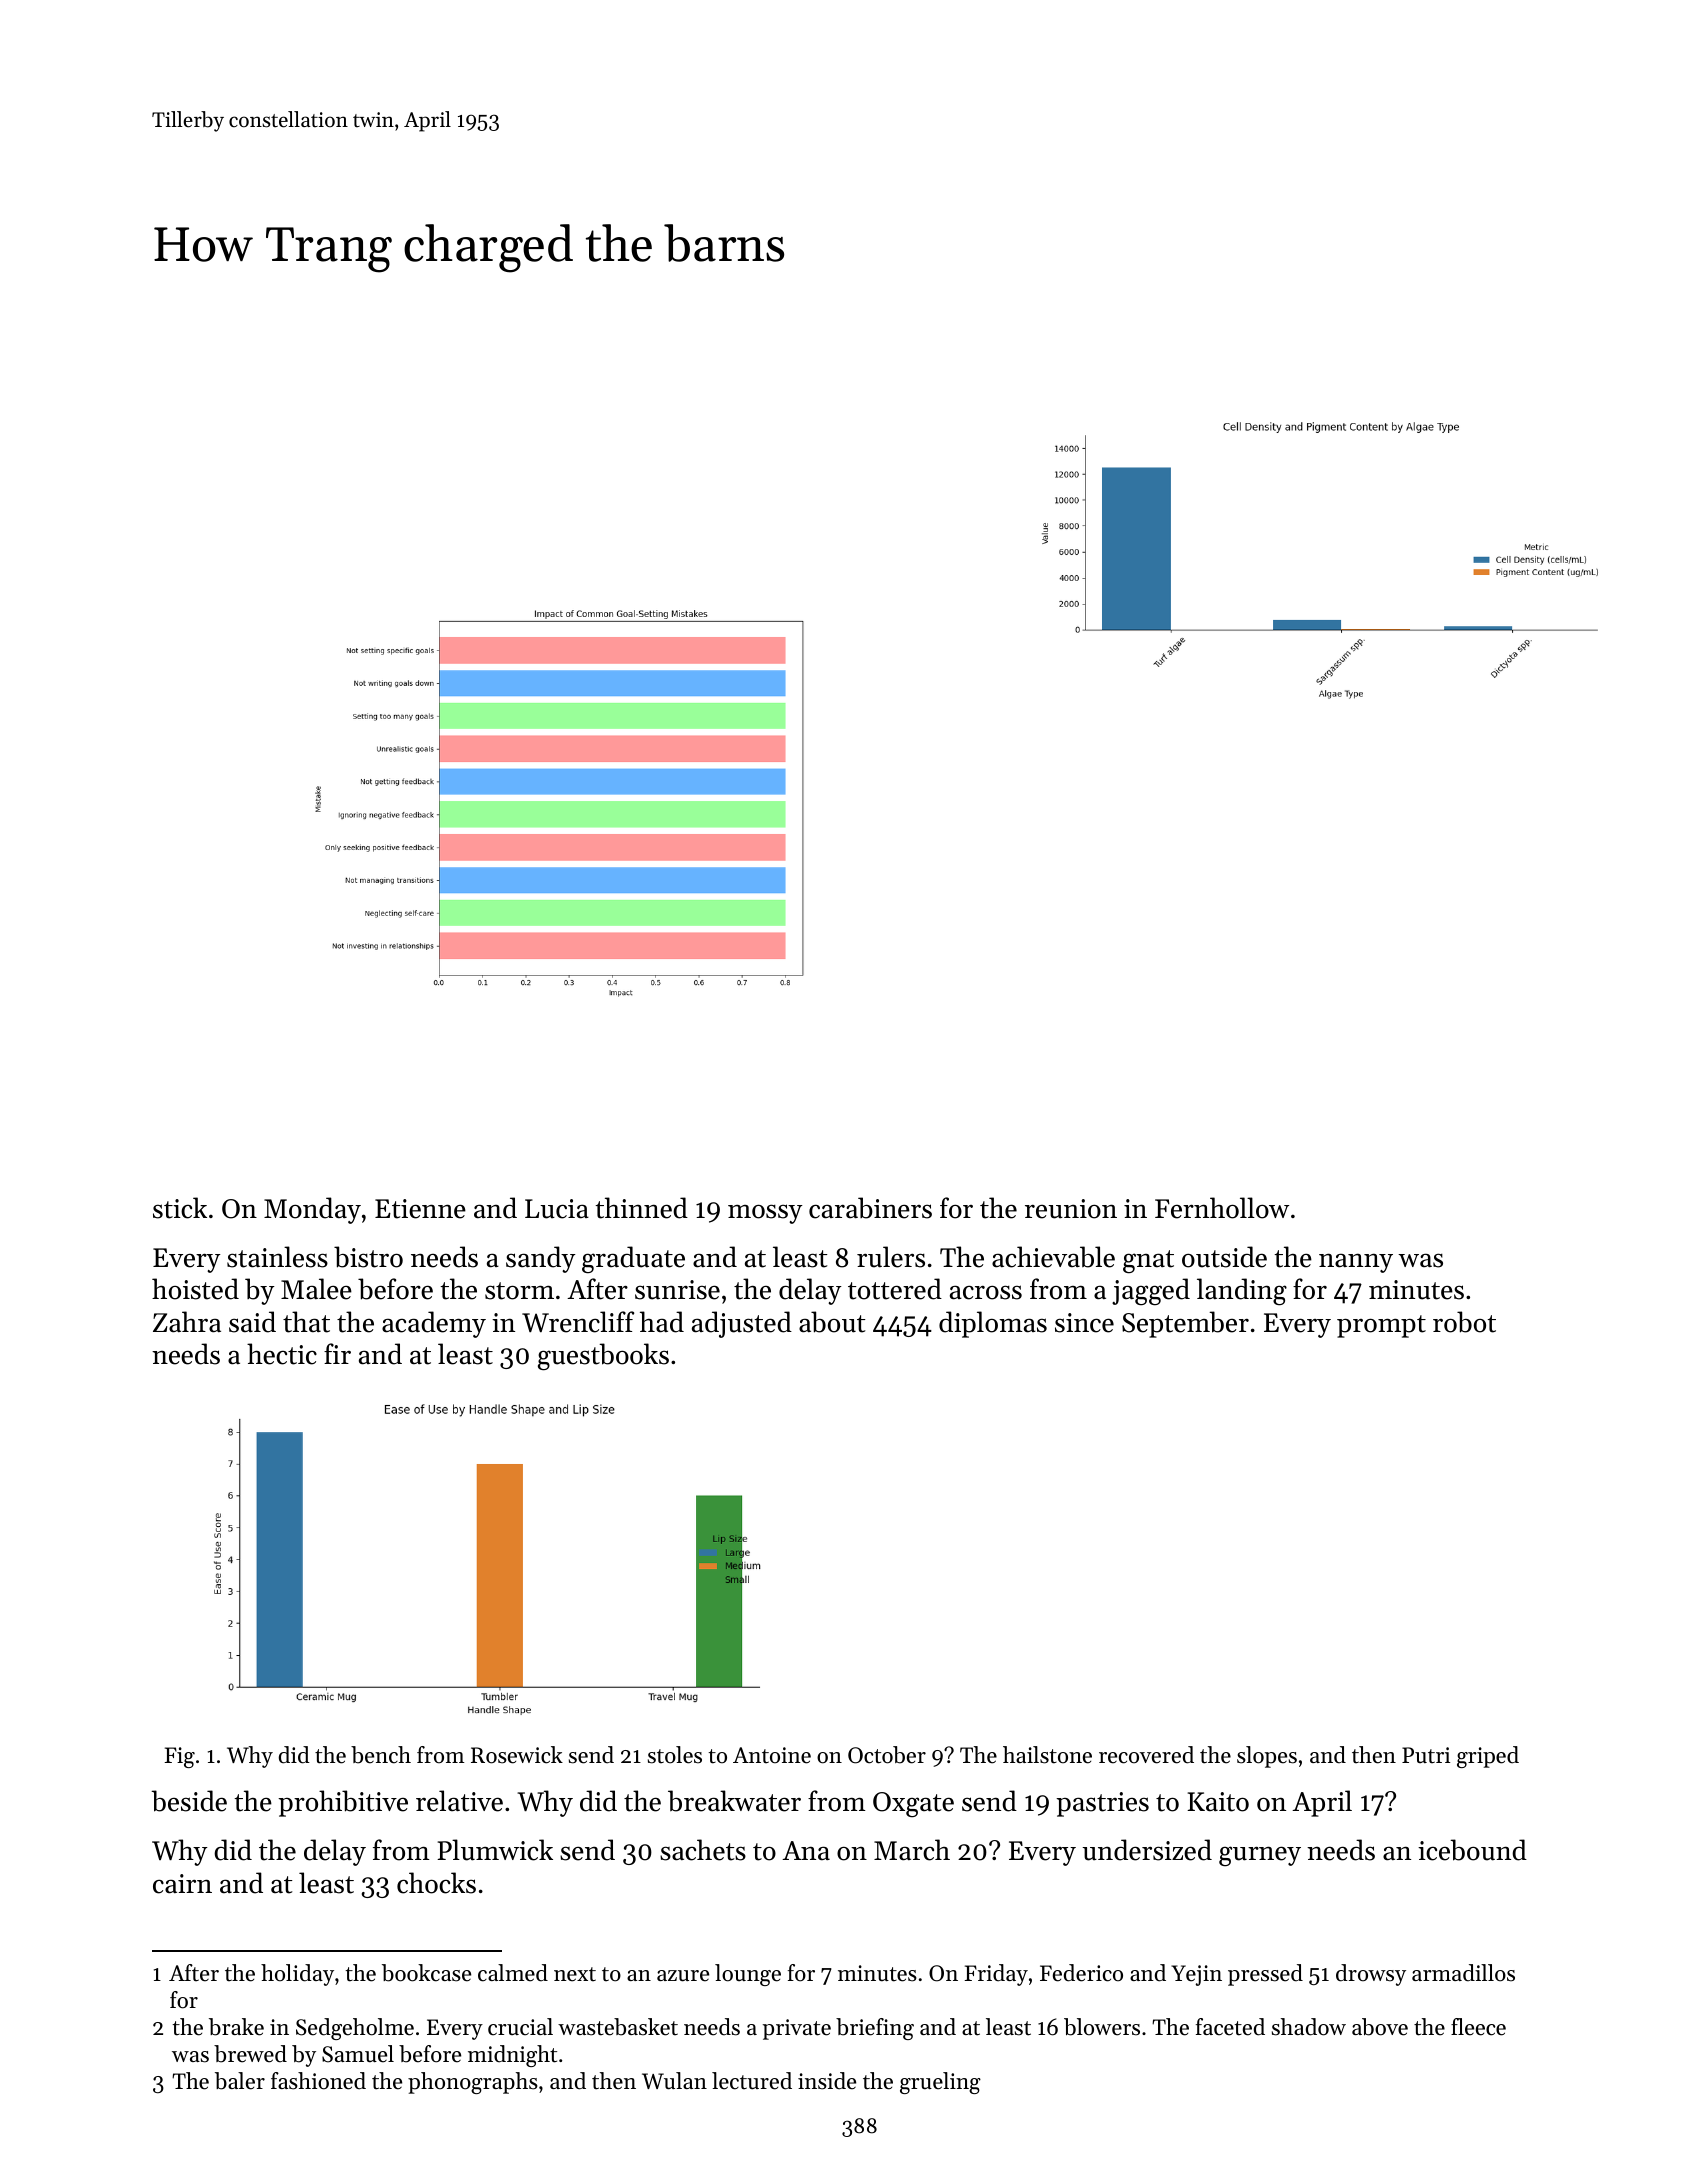  Describe the element at coordinates (1047, 1755) in the page. I see `hailstone` at that location.
